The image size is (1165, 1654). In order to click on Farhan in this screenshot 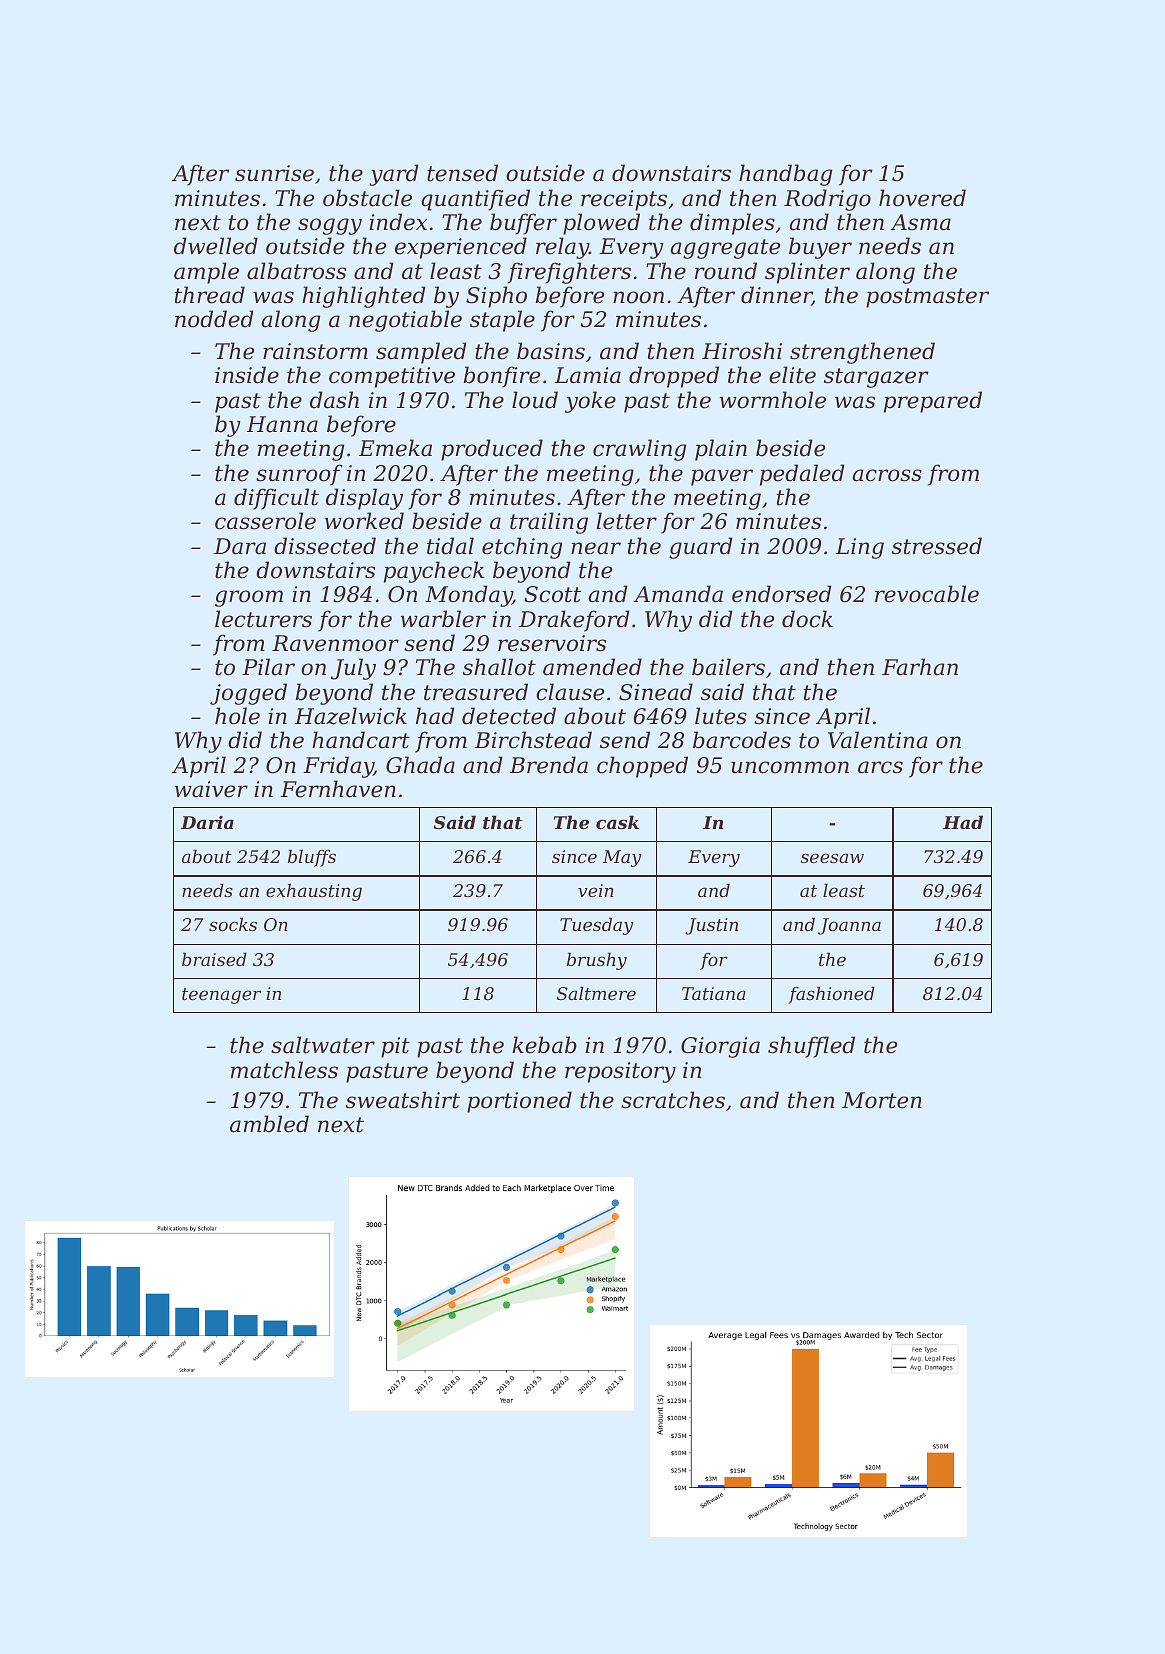, I will do `click(920, 667)`.
